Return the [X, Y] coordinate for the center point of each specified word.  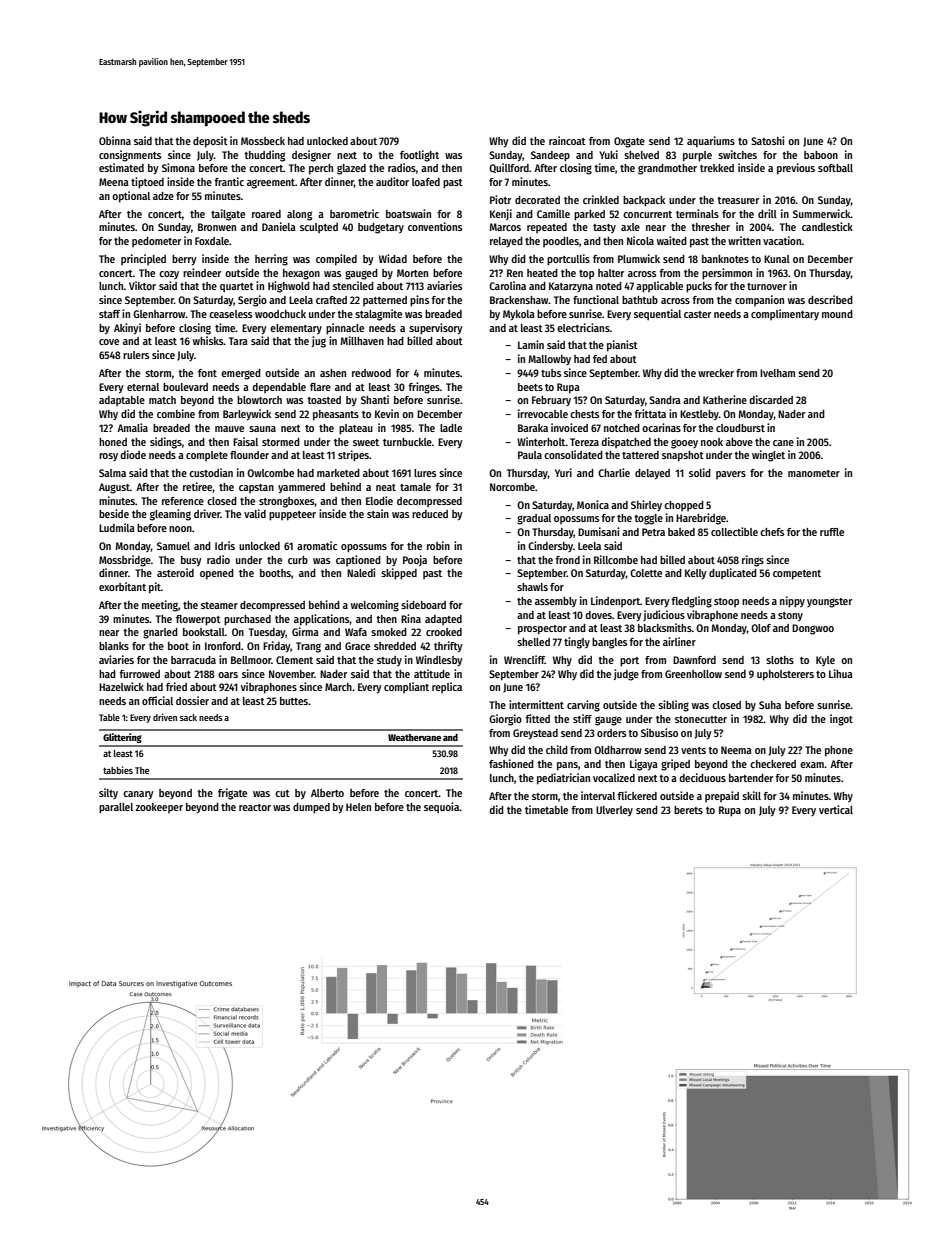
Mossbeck [263, 141]
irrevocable [543, 413]
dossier [192, 700]
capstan [256, 488]
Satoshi [767, 140]
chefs [772, 532]
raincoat [567, 140]
